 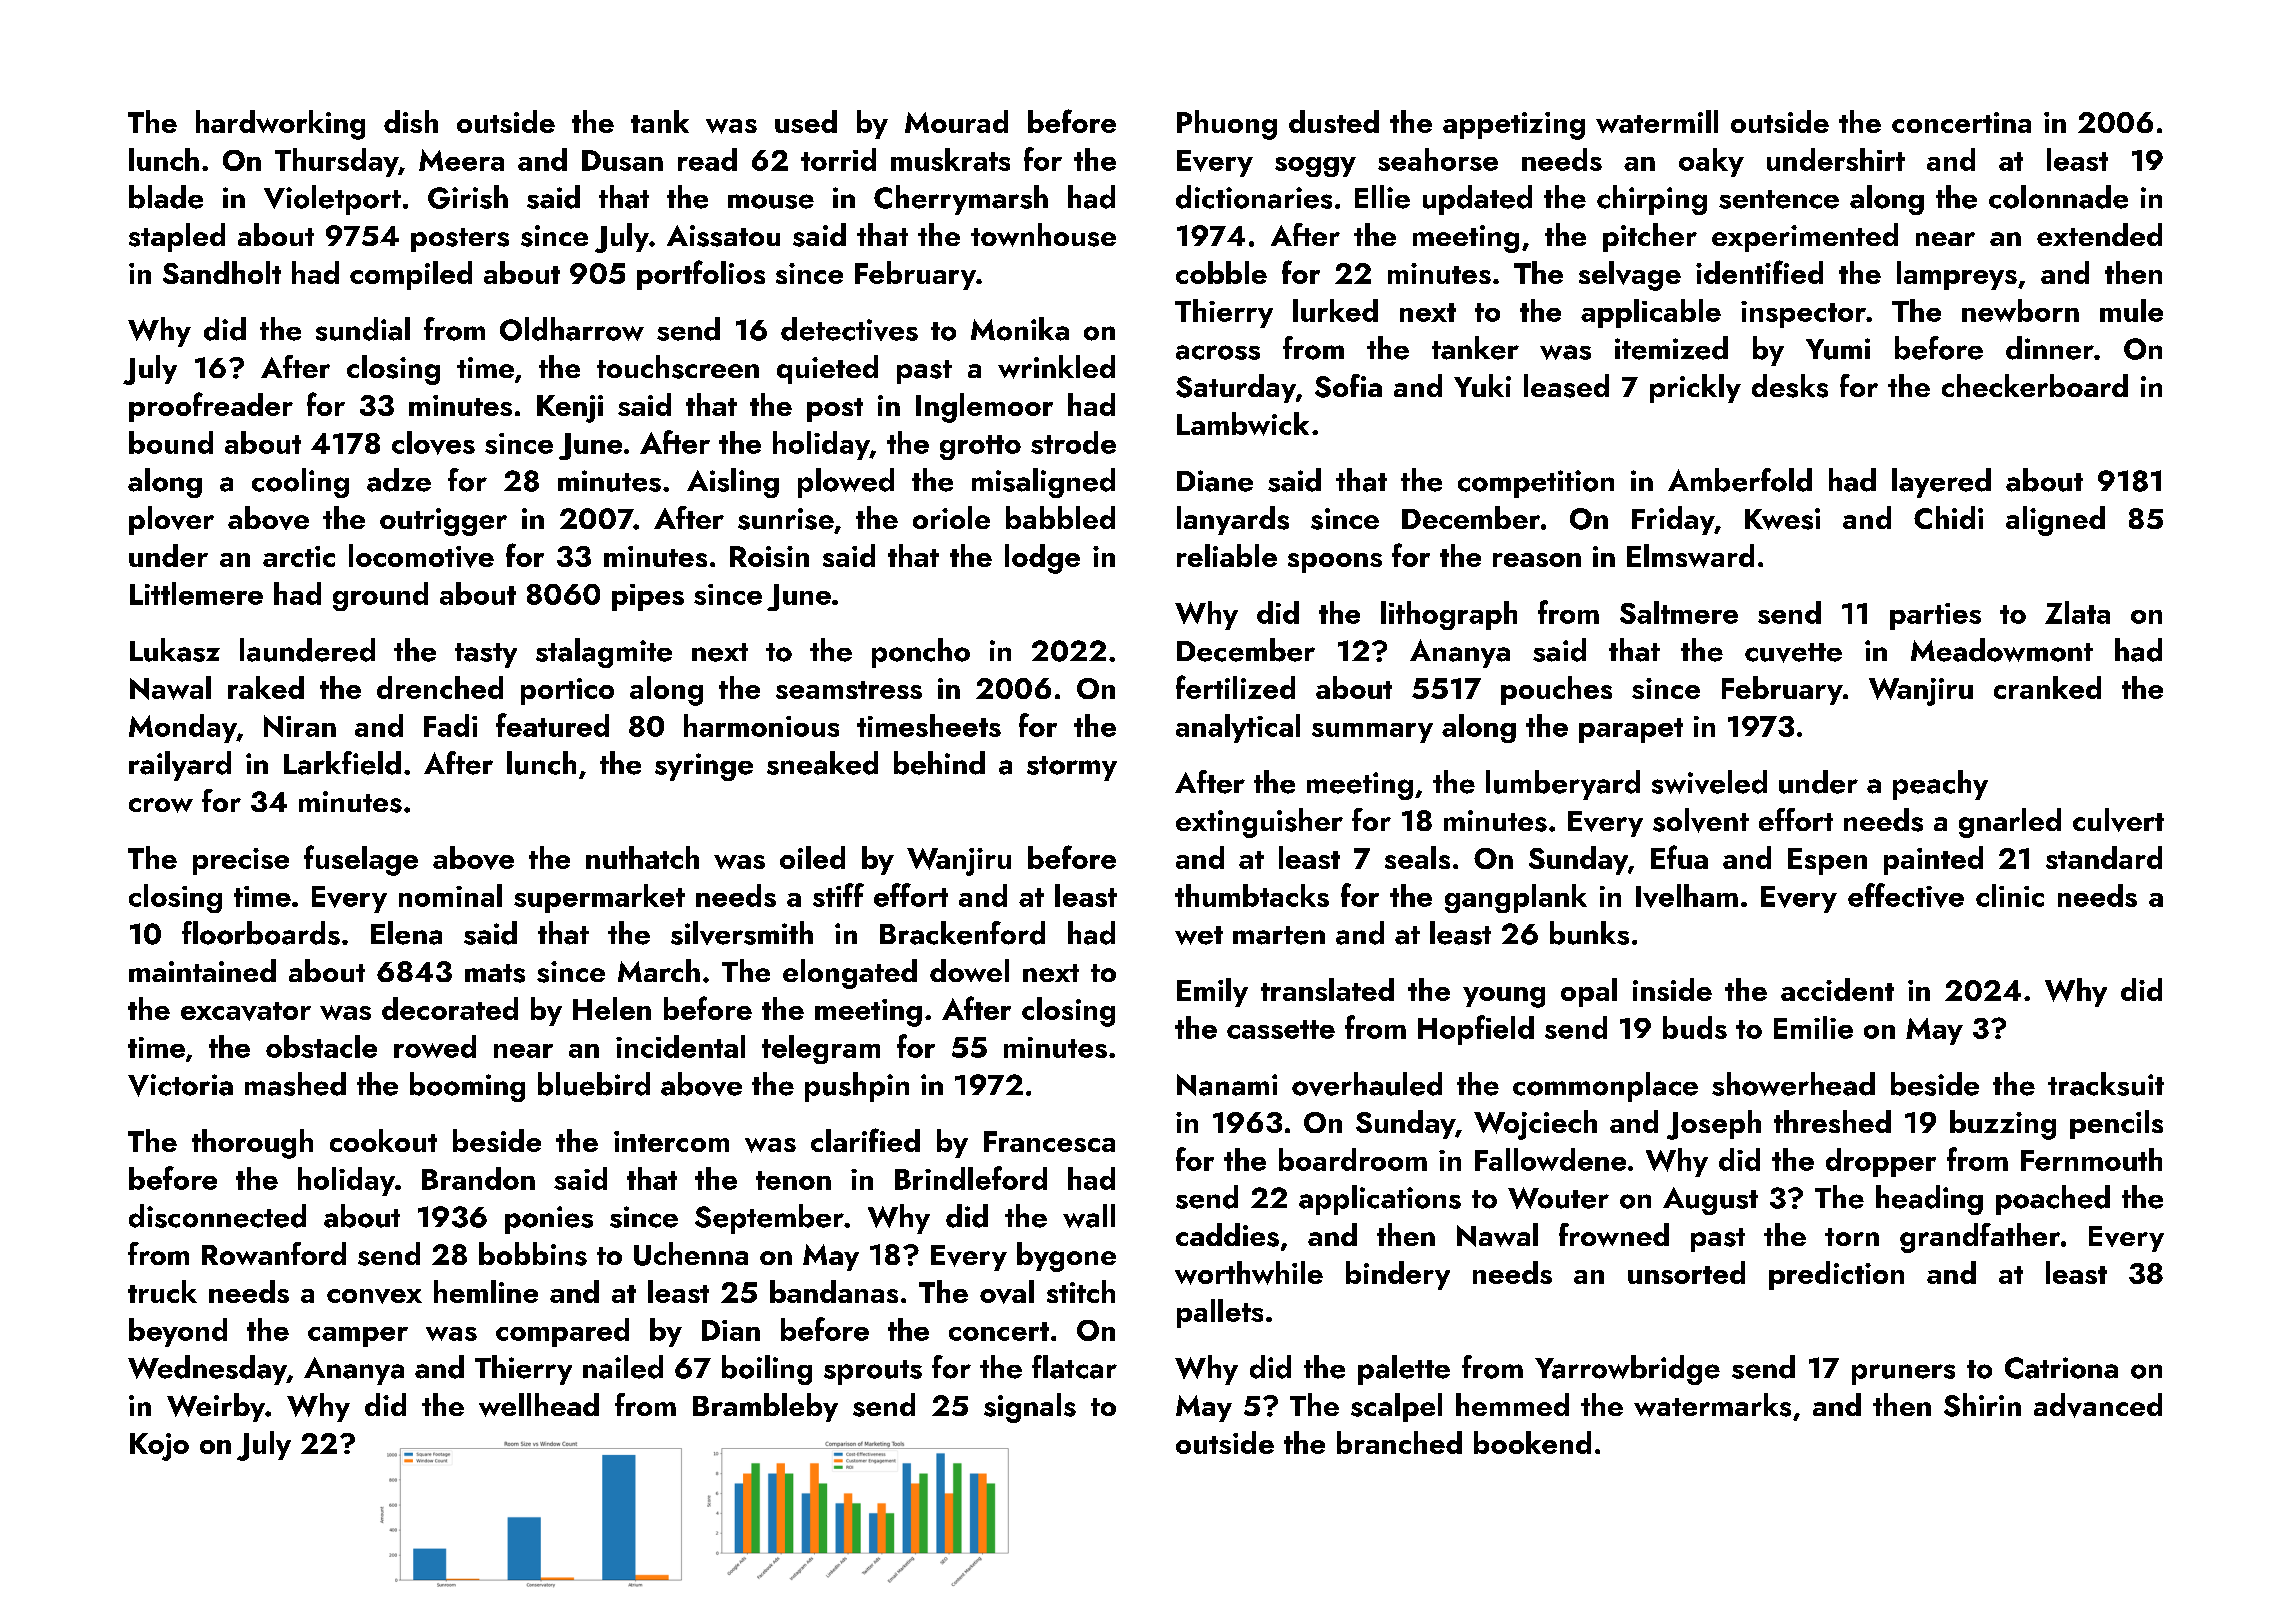 I want to click on watermill, so click(x=1657, y=121).
